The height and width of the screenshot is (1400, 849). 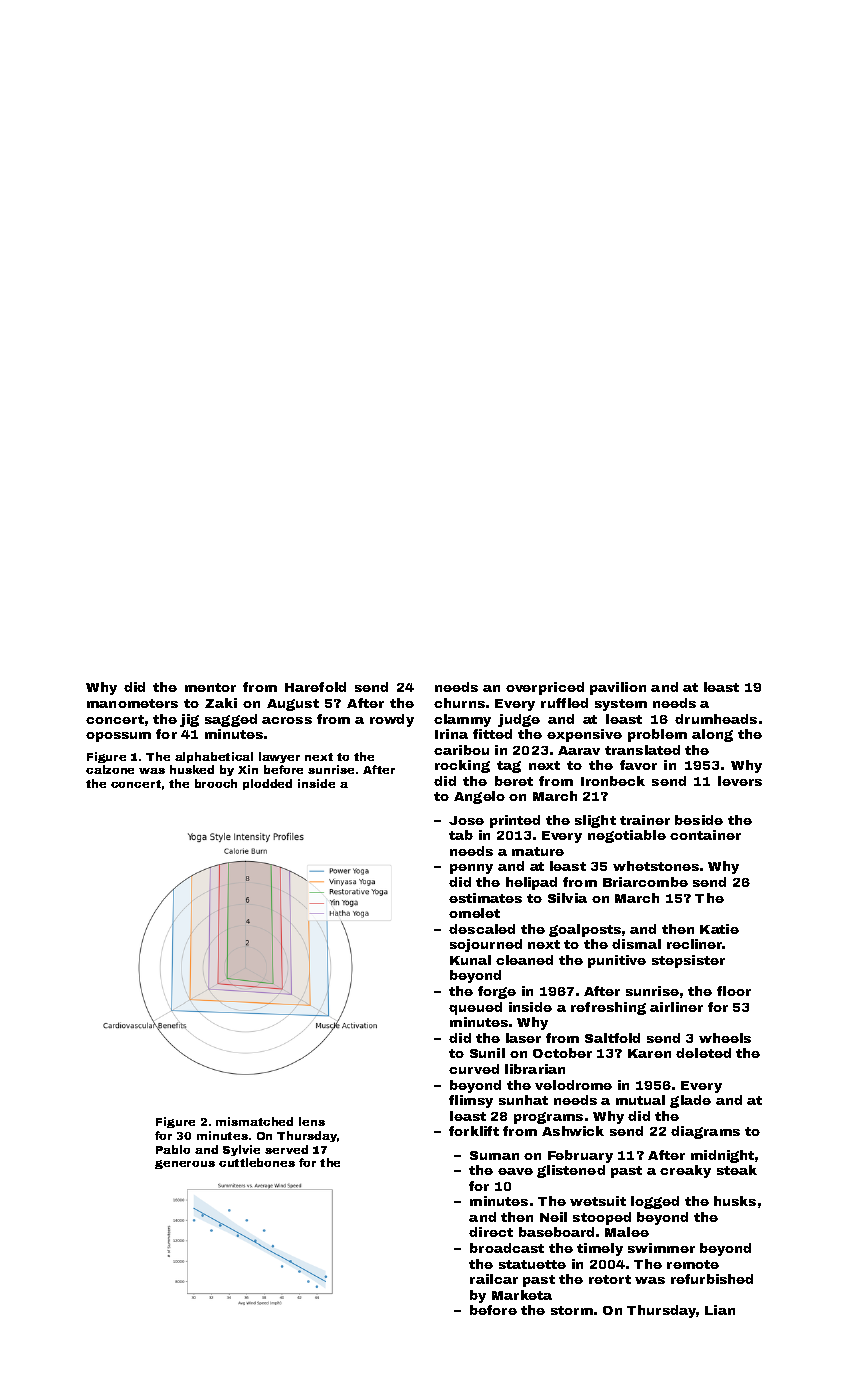 I want to click on queued, so click(x=475, y=1008).
